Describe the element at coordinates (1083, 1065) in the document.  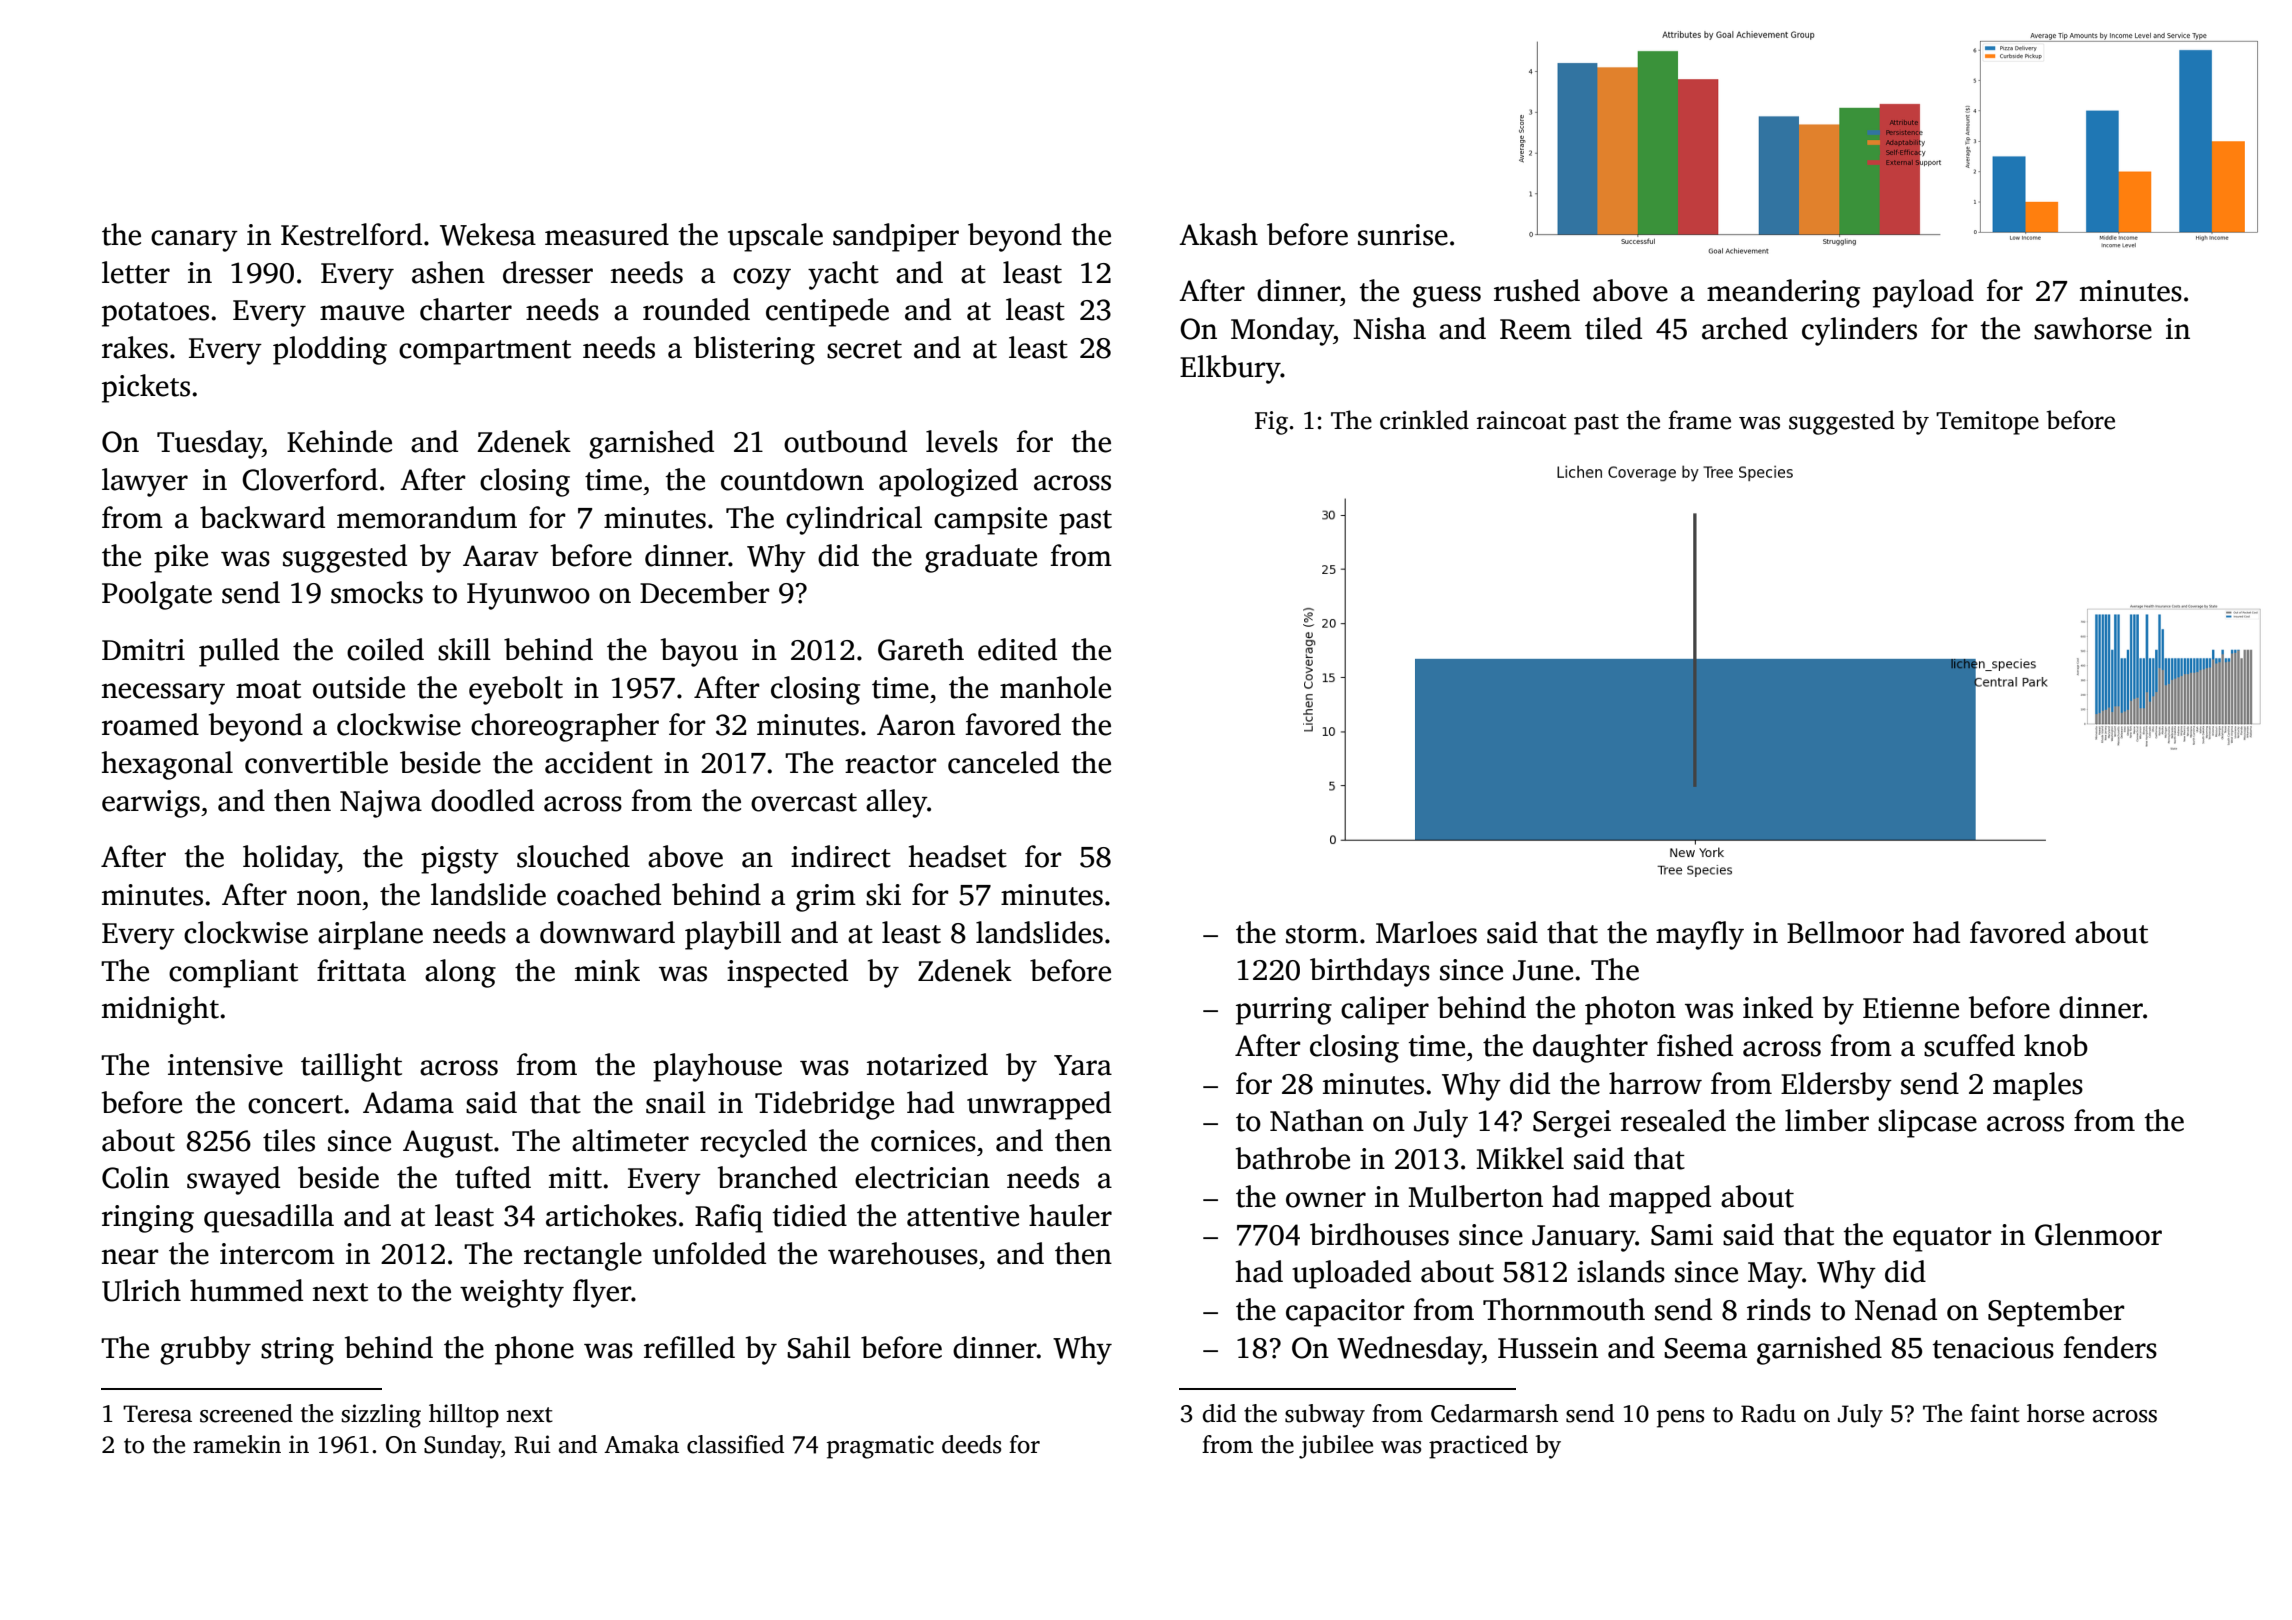
I see `Yara` at that location.
